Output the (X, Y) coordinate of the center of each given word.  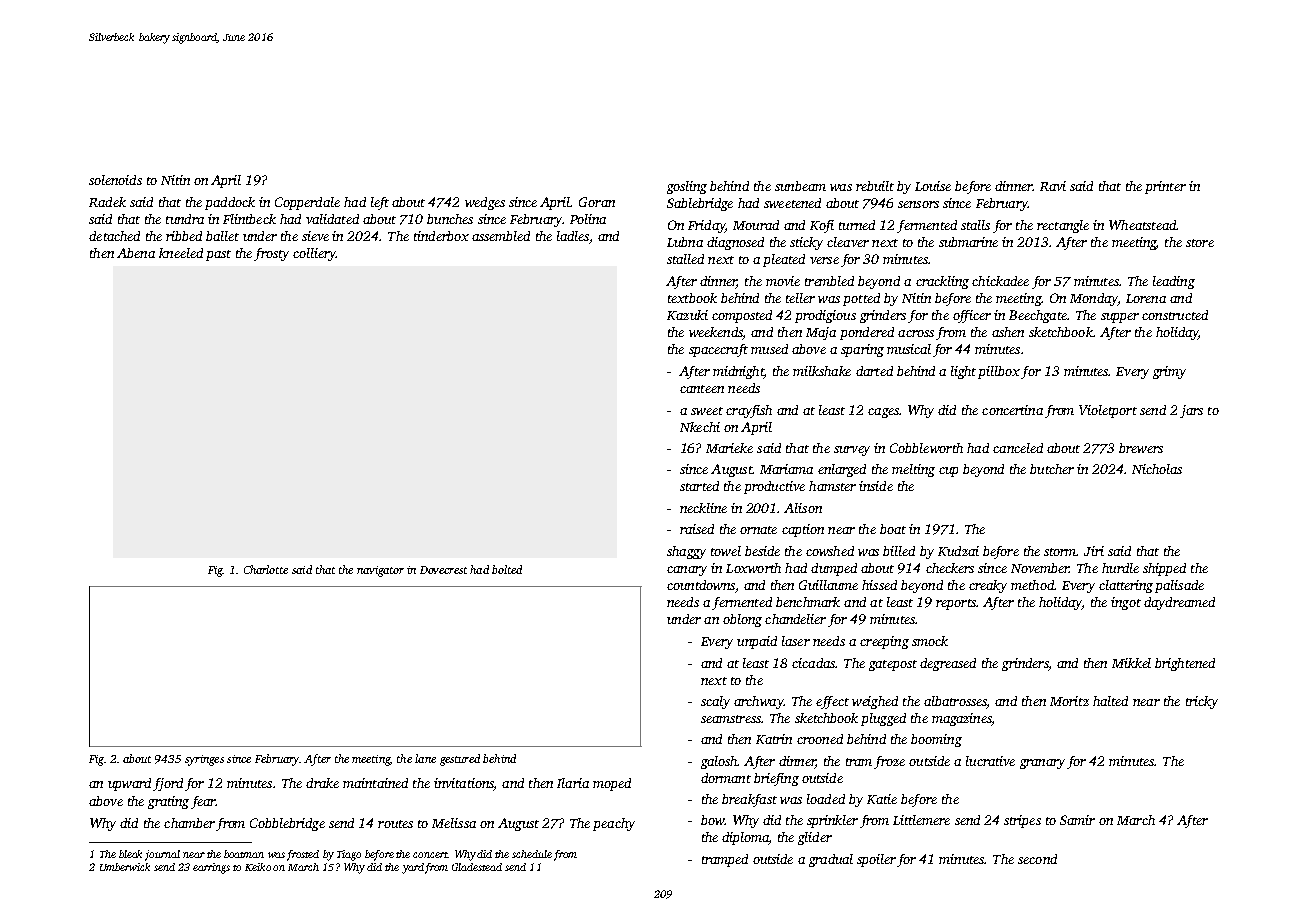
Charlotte (266, 569)
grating (168, 802)
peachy (614, 824)
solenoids (115, 180)
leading (1174, 282)
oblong (742, 620)
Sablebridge (700, 204)
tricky (1202, 702)
